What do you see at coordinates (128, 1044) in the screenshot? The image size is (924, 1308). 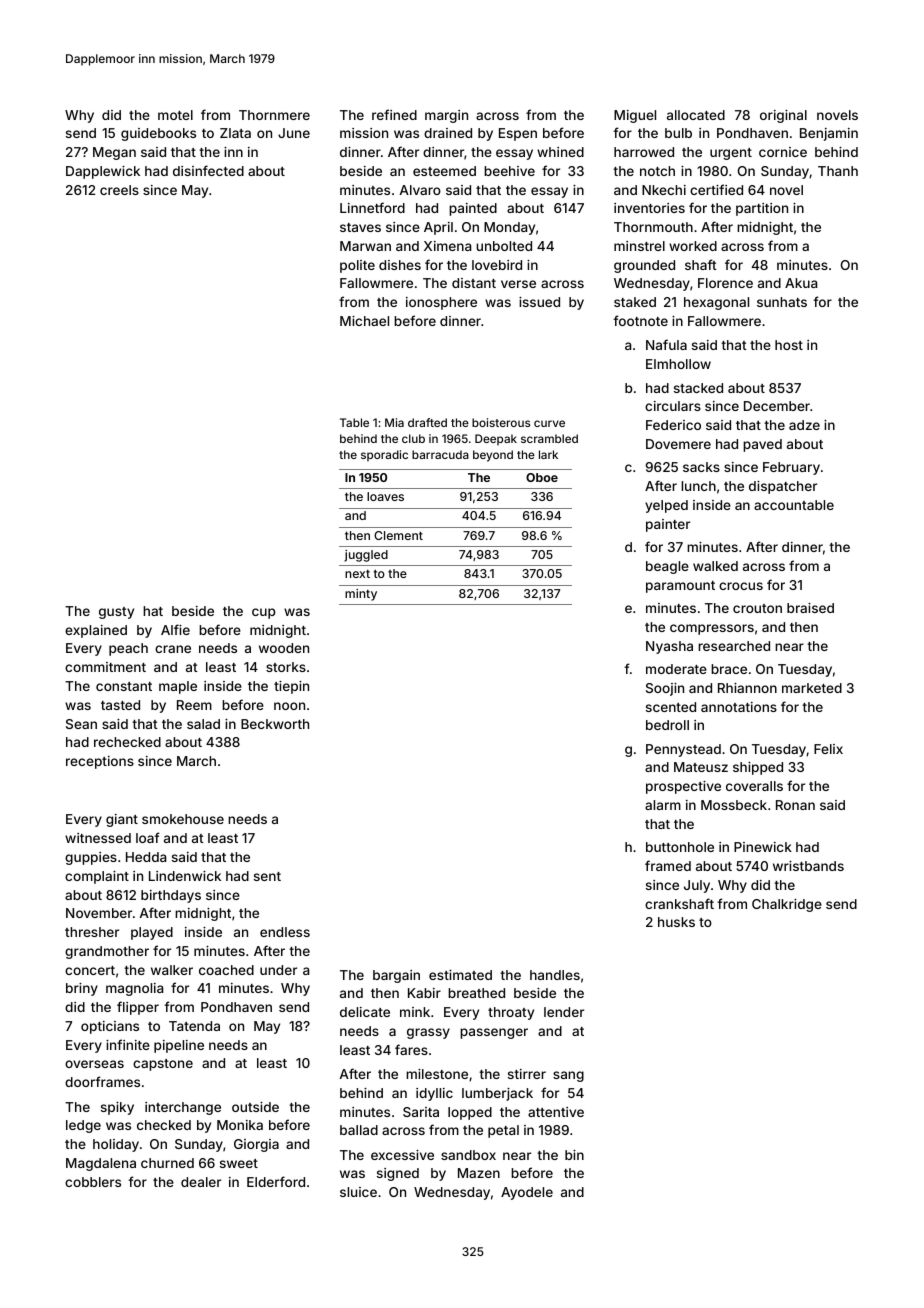 I see `infinite` at bounding box center [128, 1044].
